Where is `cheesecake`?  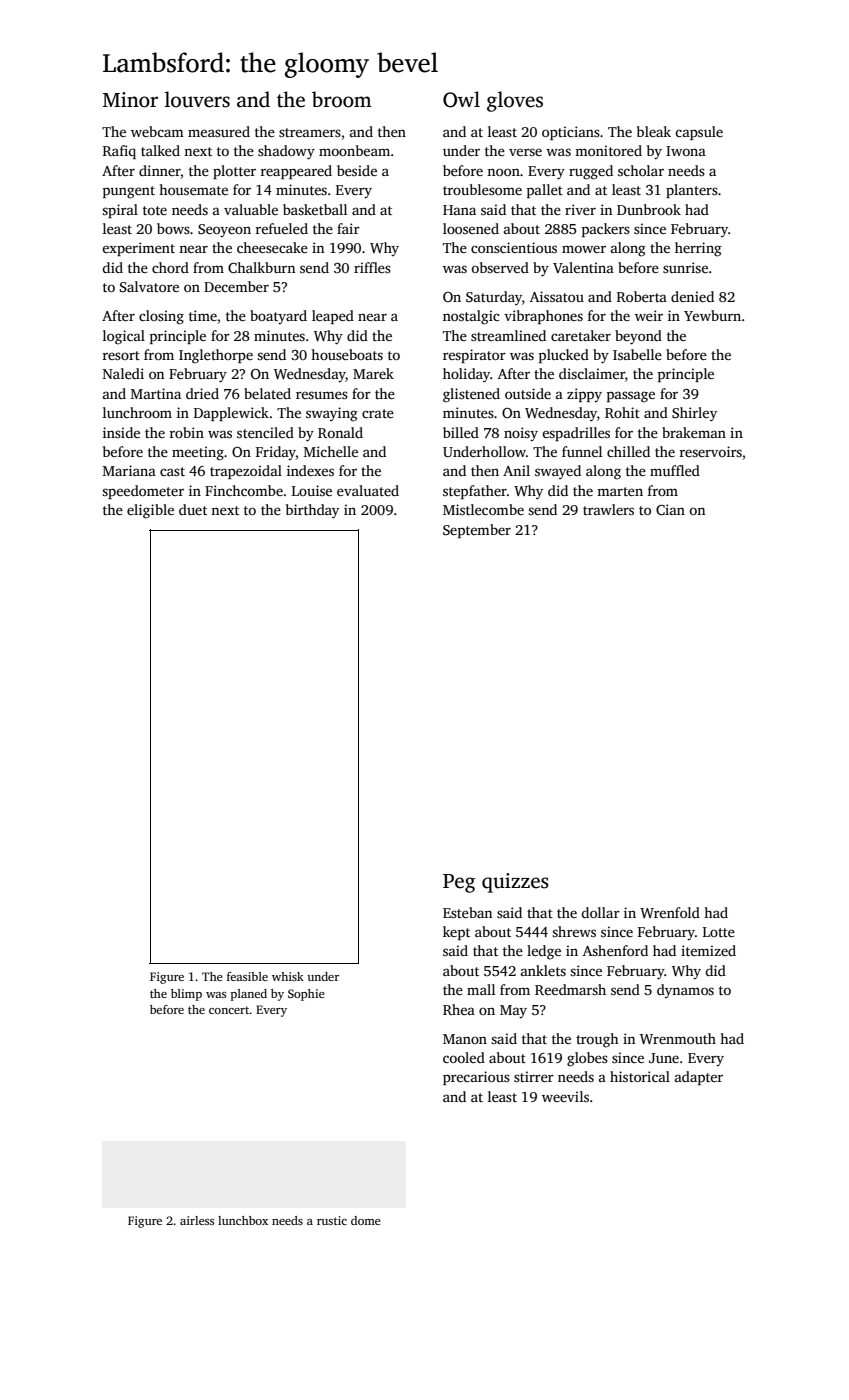 cheesecake is located at coordinates (272, 247).
